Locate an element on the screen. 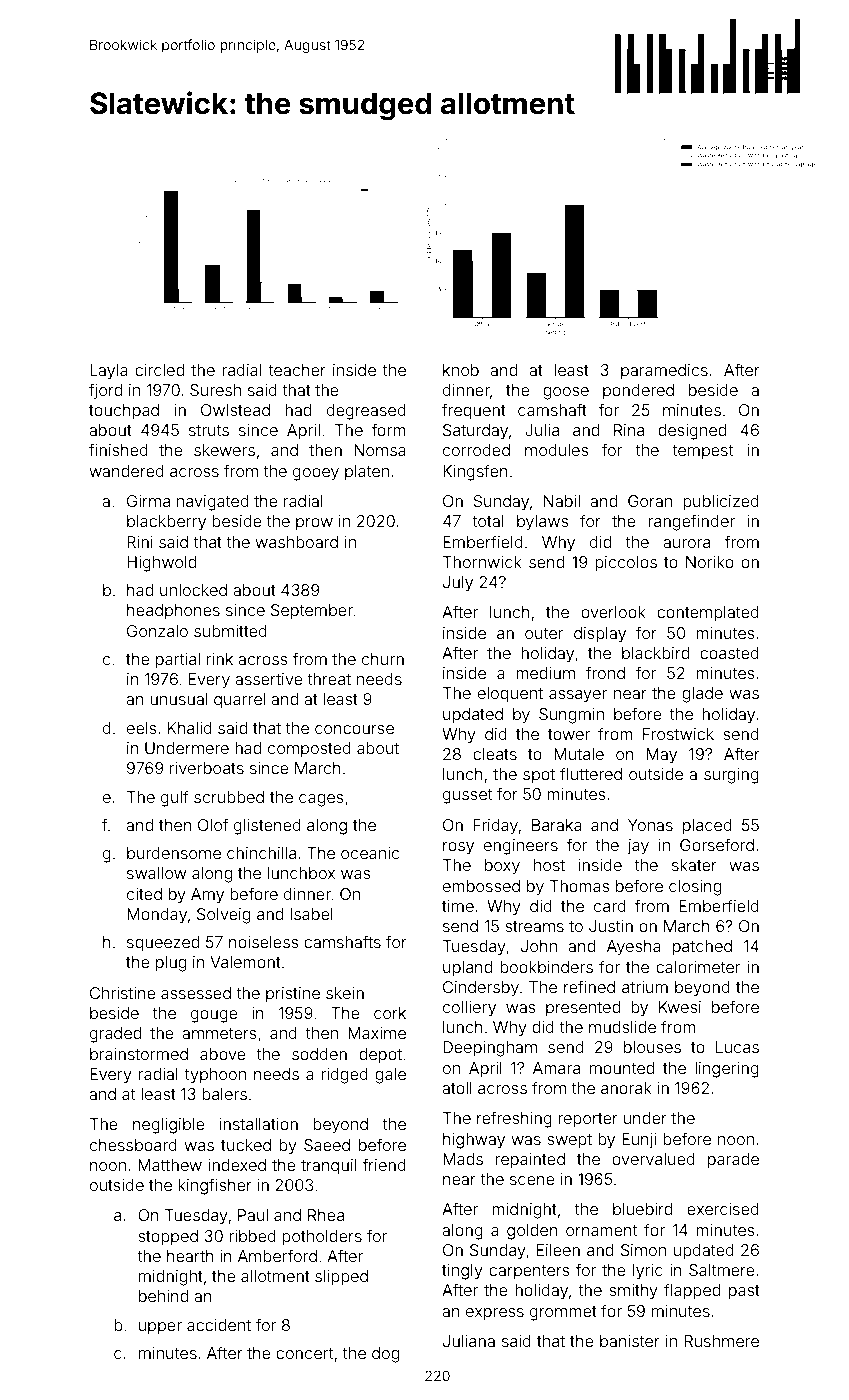 The image size is (849, 1400). blouses is located at coordinates (652, 1047).
